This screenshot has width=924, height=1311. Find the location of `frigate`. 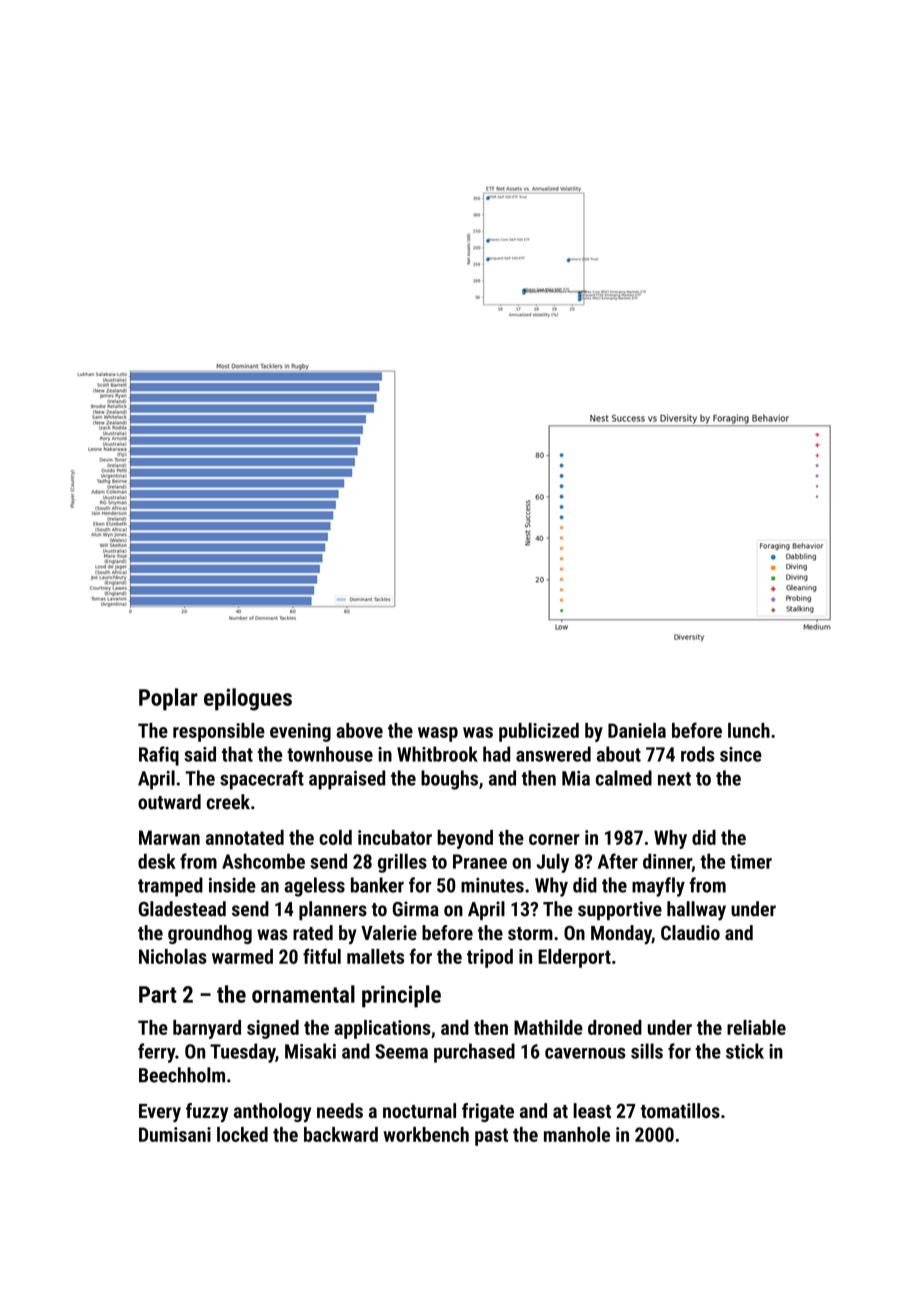

frigate is located at coordinates (488, 1112).
